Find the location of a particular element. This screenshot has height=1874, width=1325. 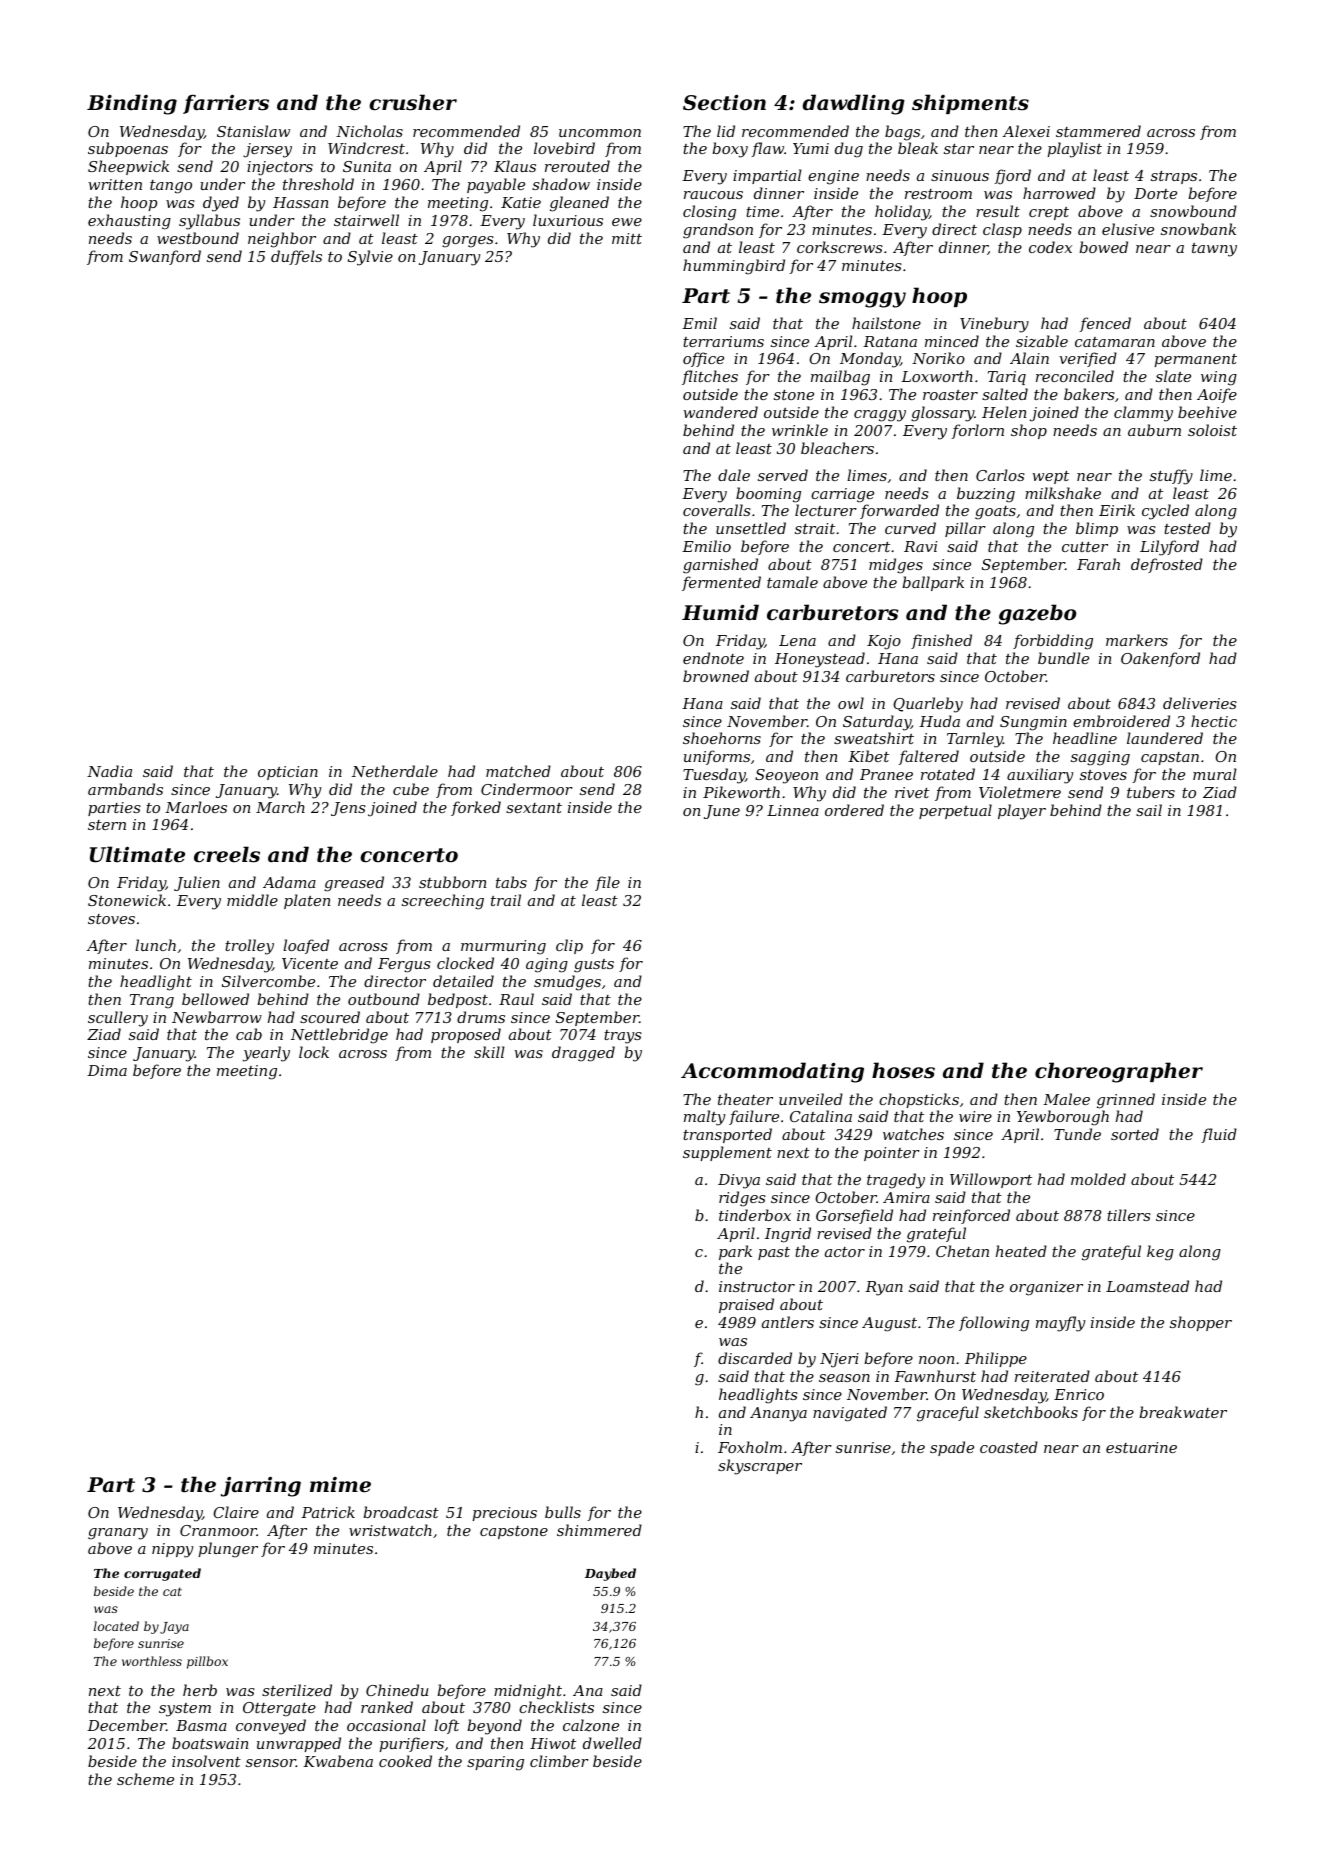

raucous is located at coordinates (713, 195).
